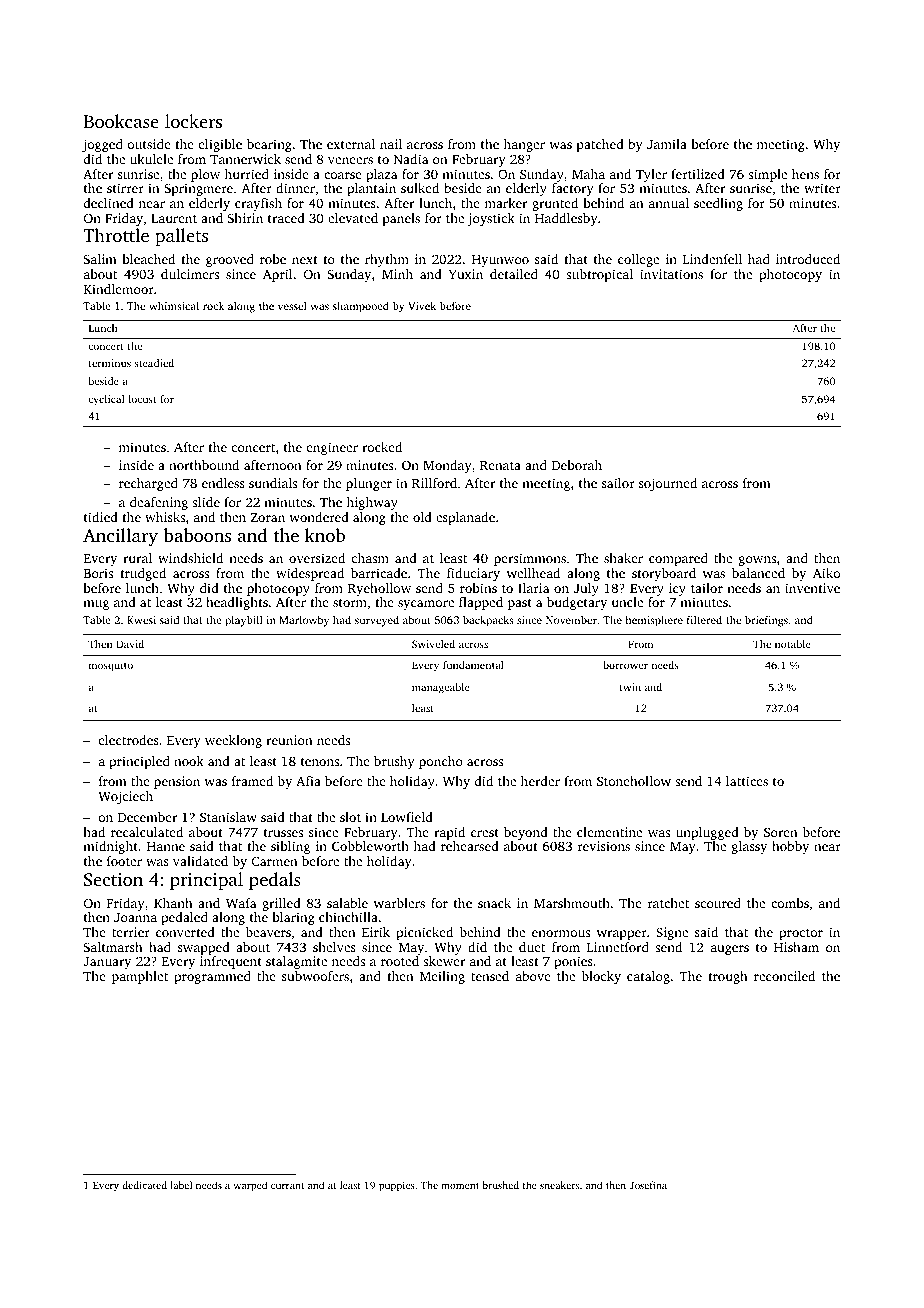 The width and height of the screenshot is (924, 1308). What do you see at coordinates (466, 274) in the screenshot?
I see `Yuxin` at bounding box center [466, 274].
